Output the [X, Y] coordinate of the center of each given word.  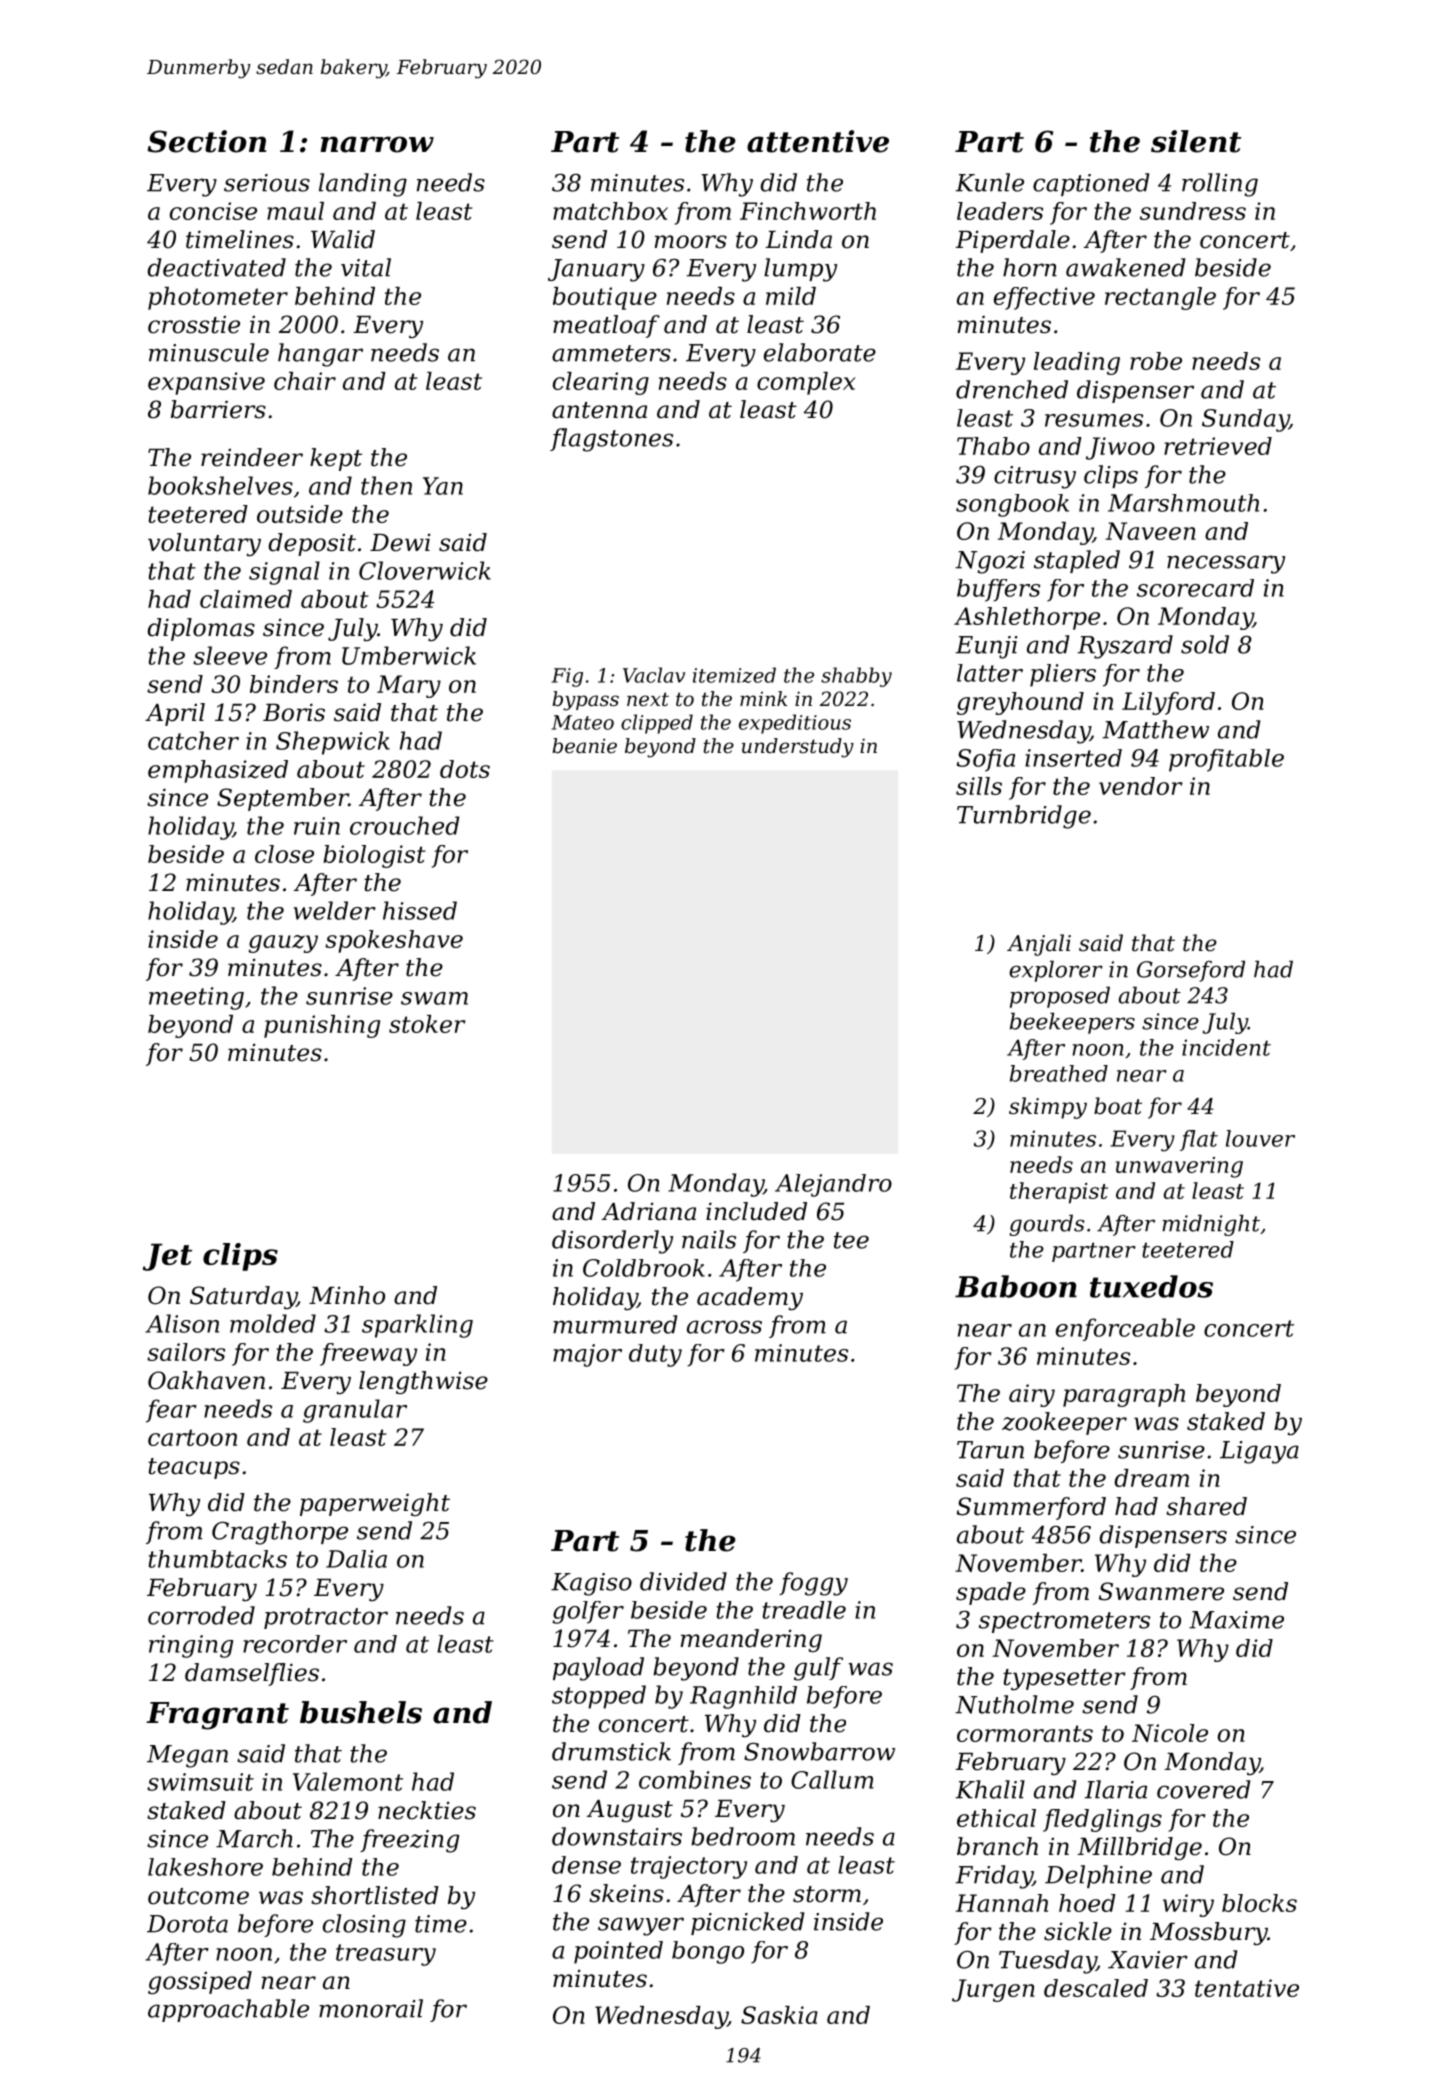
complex [806, 383]
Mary [409, 686]
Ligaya [1259, 1452]
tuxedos [1151, 1286]
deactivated [217, 267]
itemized [734, 675]
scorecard [1195, 588]
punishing [322, 1026]
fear [171, 1411]
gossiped [200, 1982]
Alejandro [833, 1185]
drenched [1012, 389]
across [724, 1327]
